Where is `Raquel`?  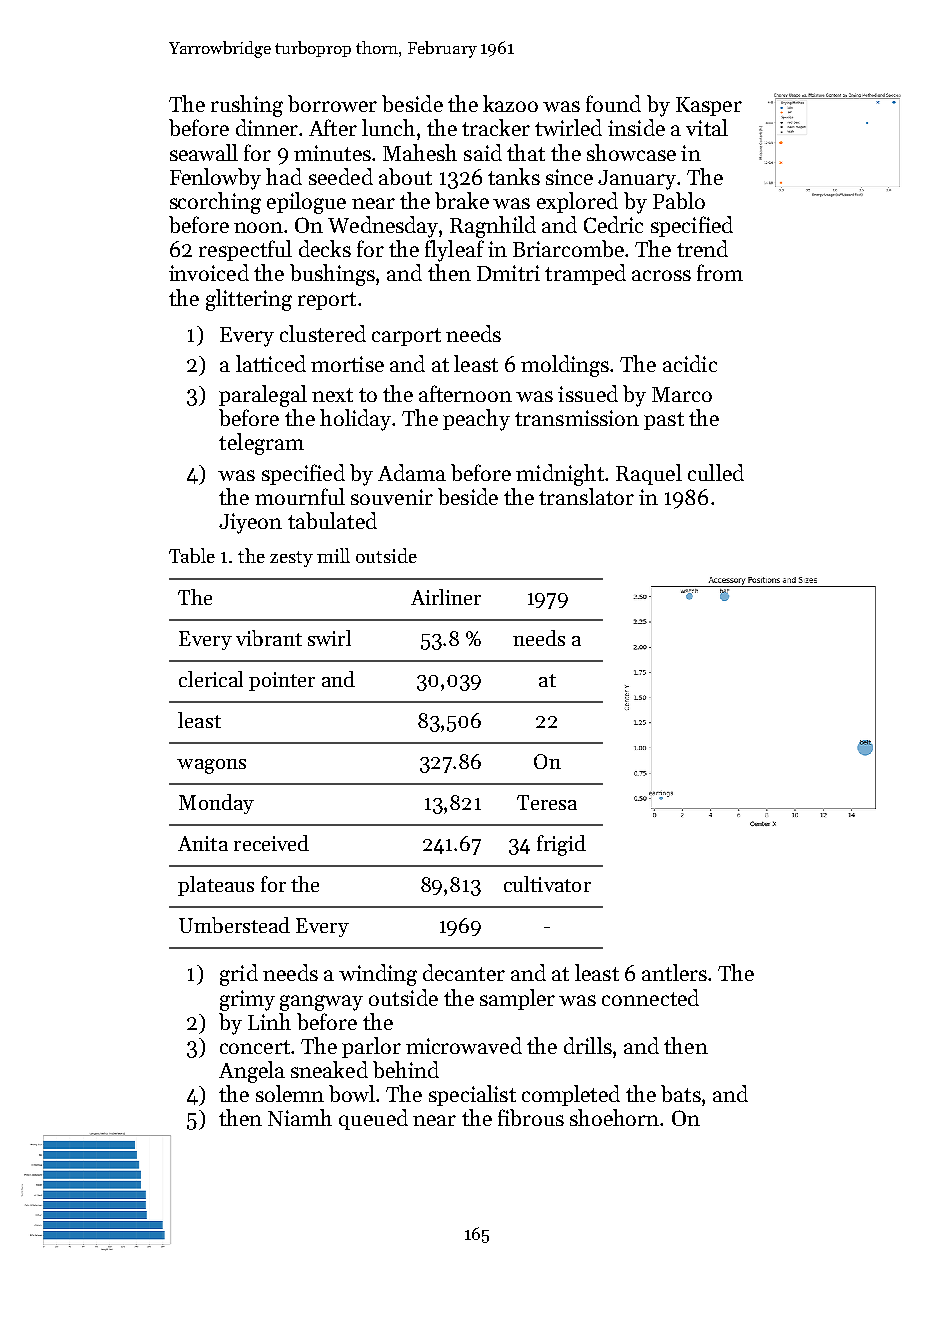 Raquel is located at coordinates (649, 474).
